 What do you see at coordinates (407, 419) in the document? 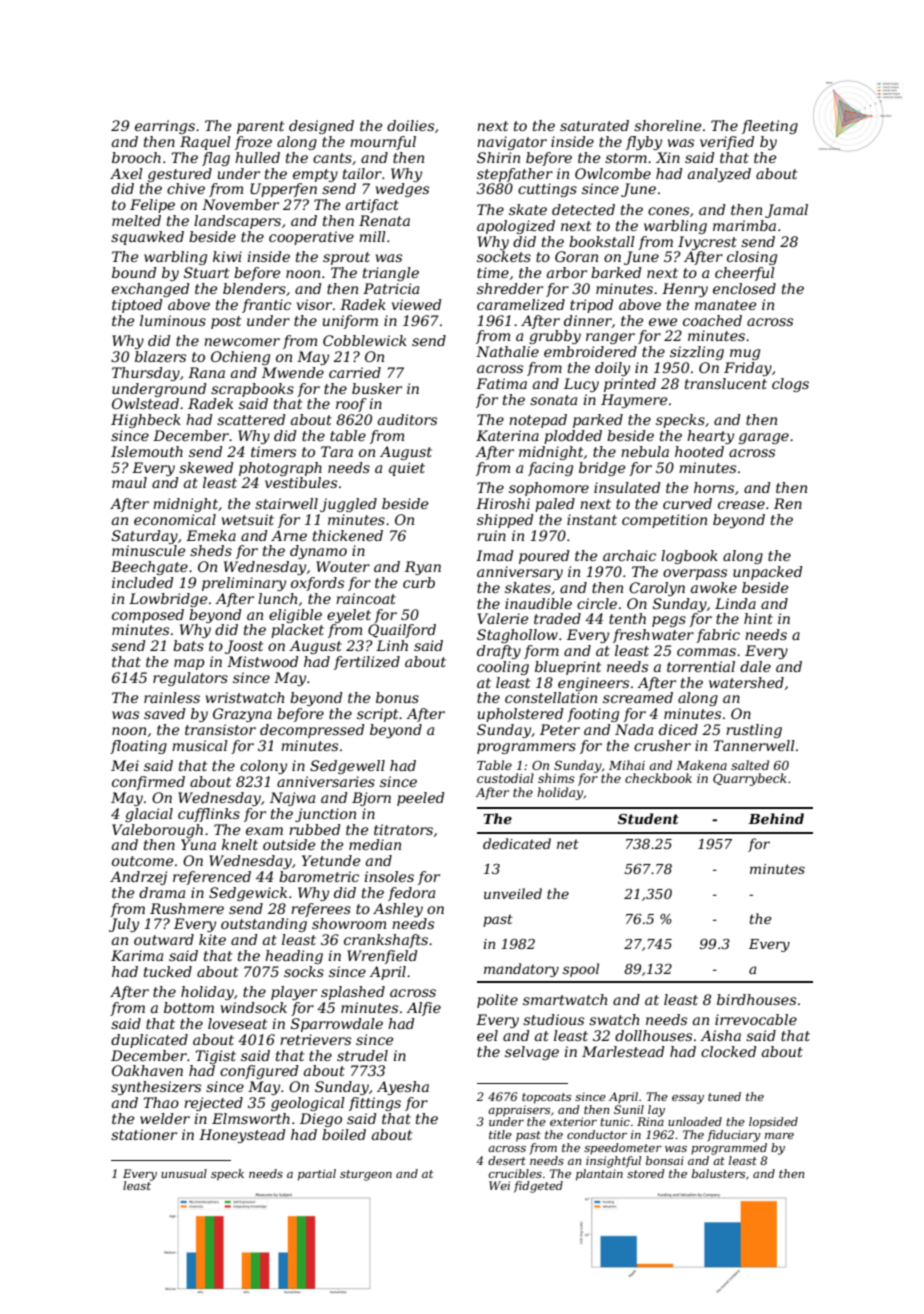
I see `auditors` at bounding box center [407, 419].
